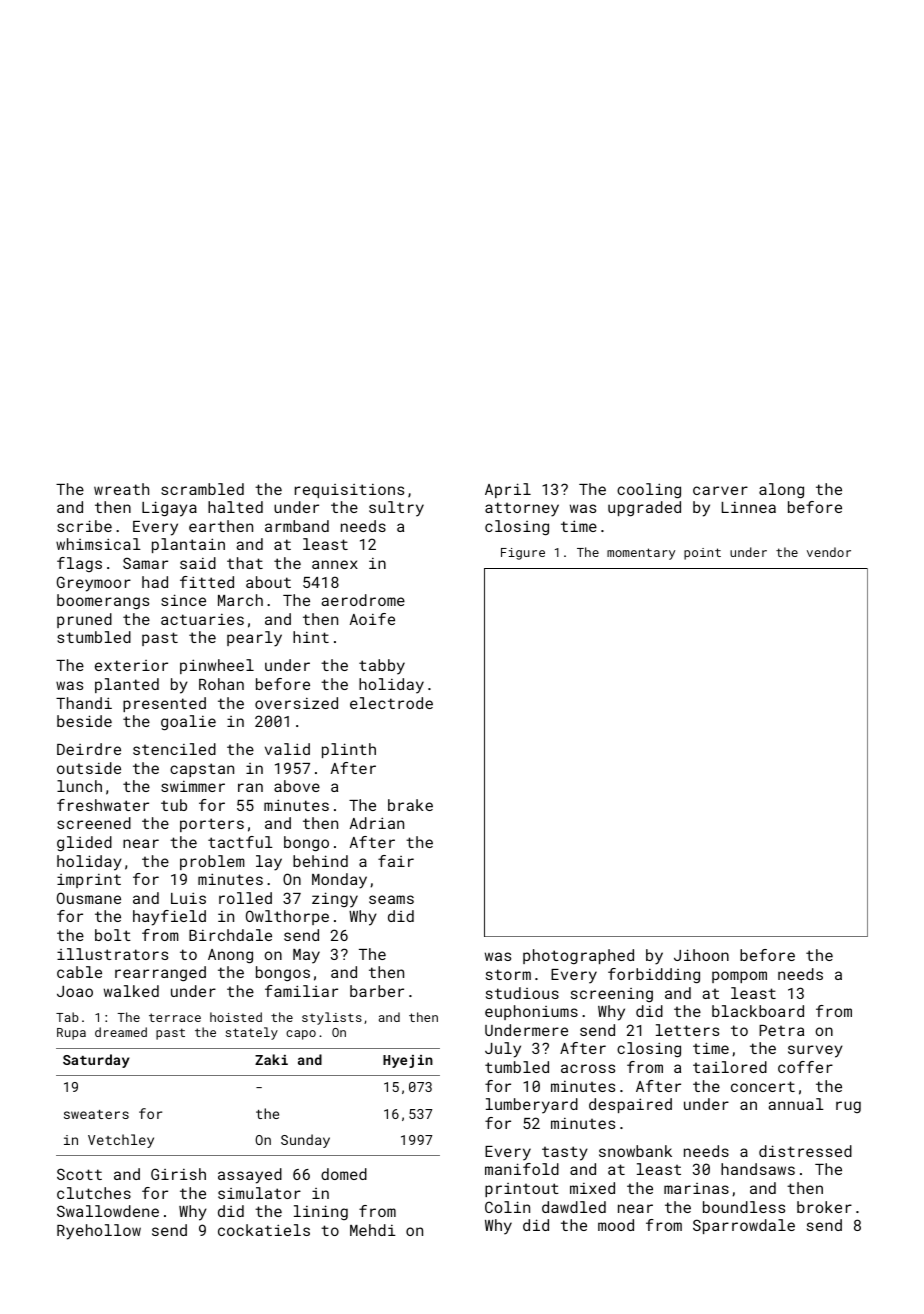 The height and width of the screenshot is (1314, 924). What do you see at coordinates (320, 861) in the screenshot?
I see `behind` at bounding box center [320, 861].
